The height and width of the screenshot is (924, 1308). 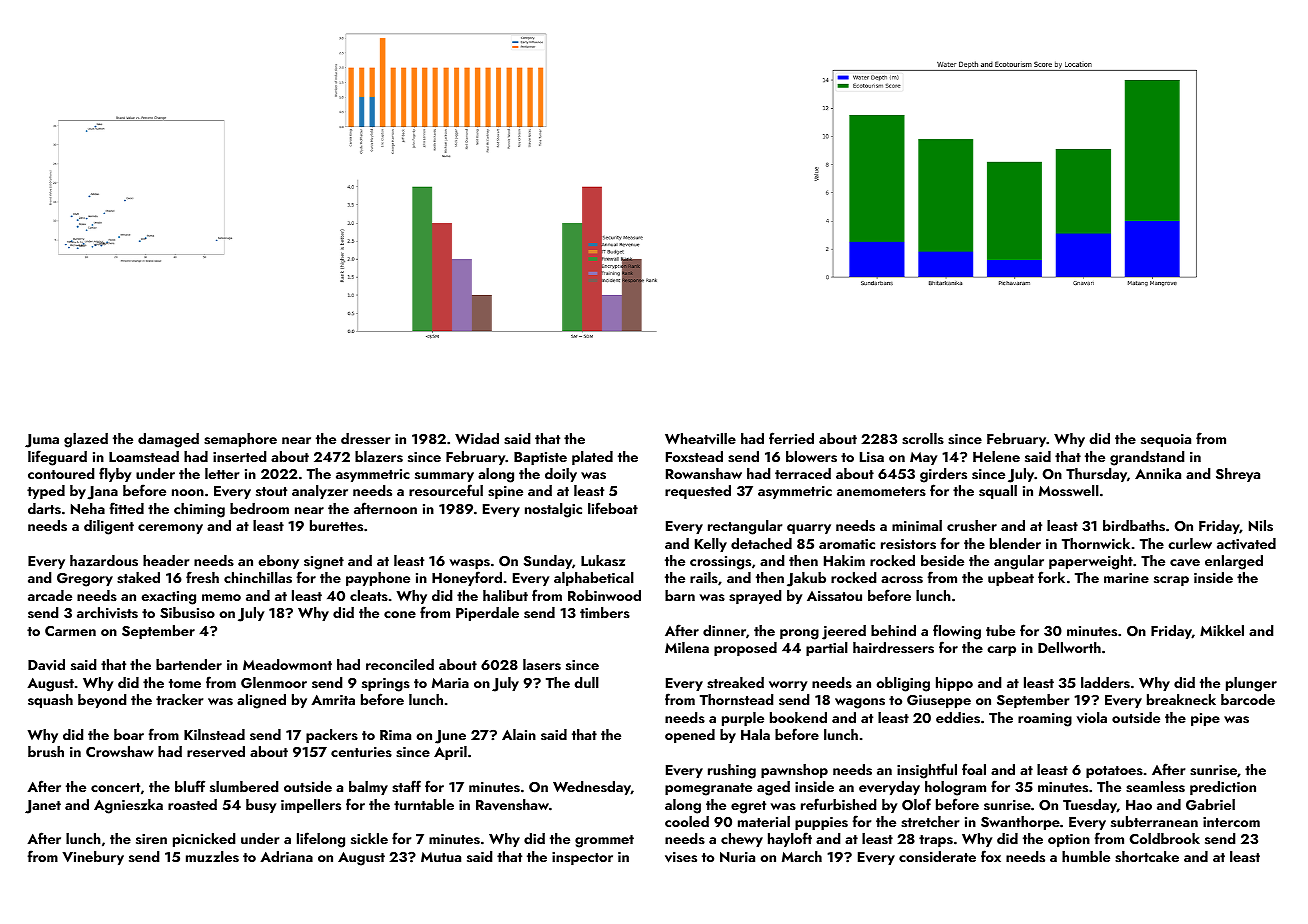 I want to click on Mutua, so click(x=441, y=857).
